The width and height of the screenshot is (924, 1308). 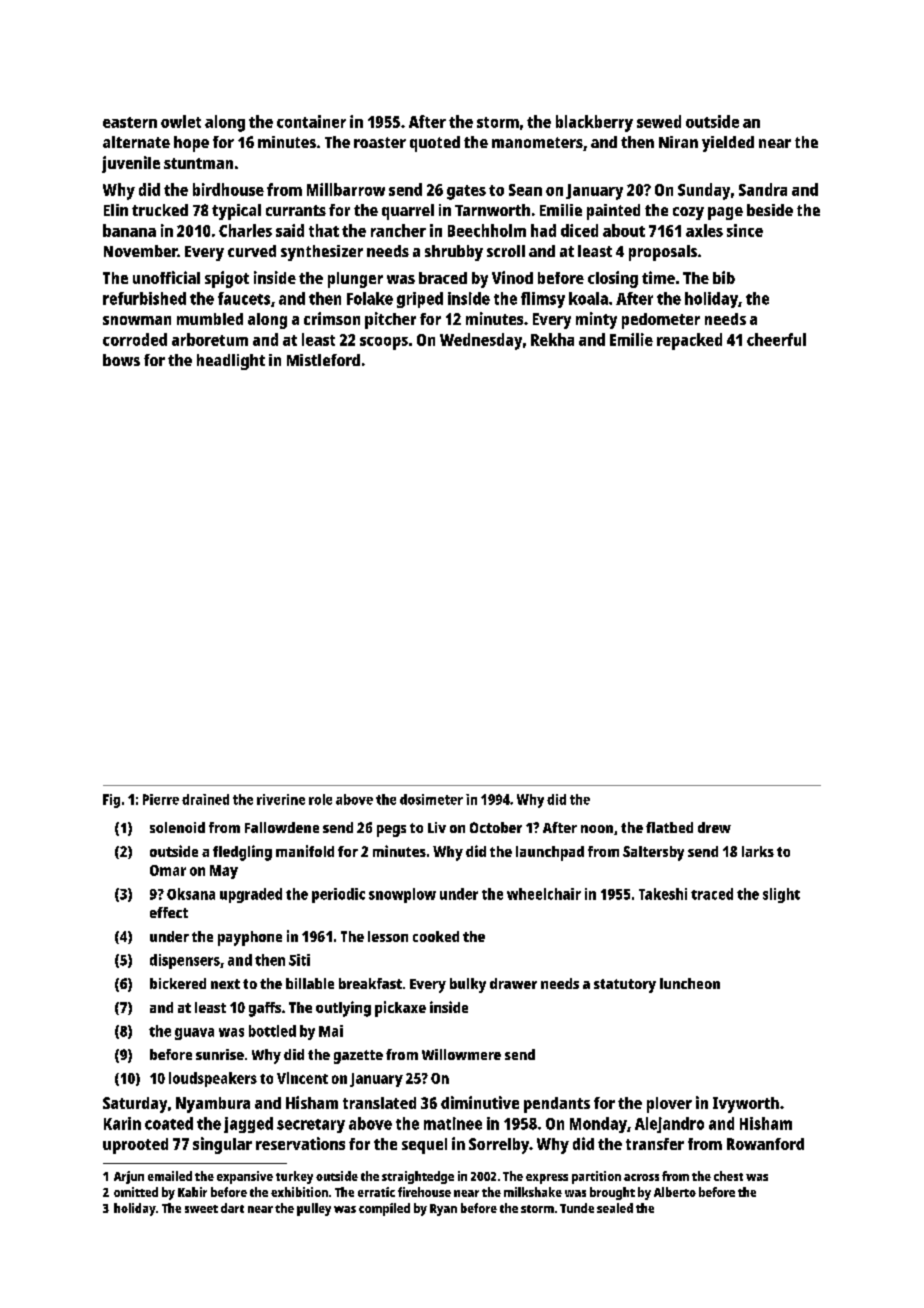 What do you see at coordinates (552, 339) in the screenshot?
I see `Rekha` at bounding box center [552, 339].
